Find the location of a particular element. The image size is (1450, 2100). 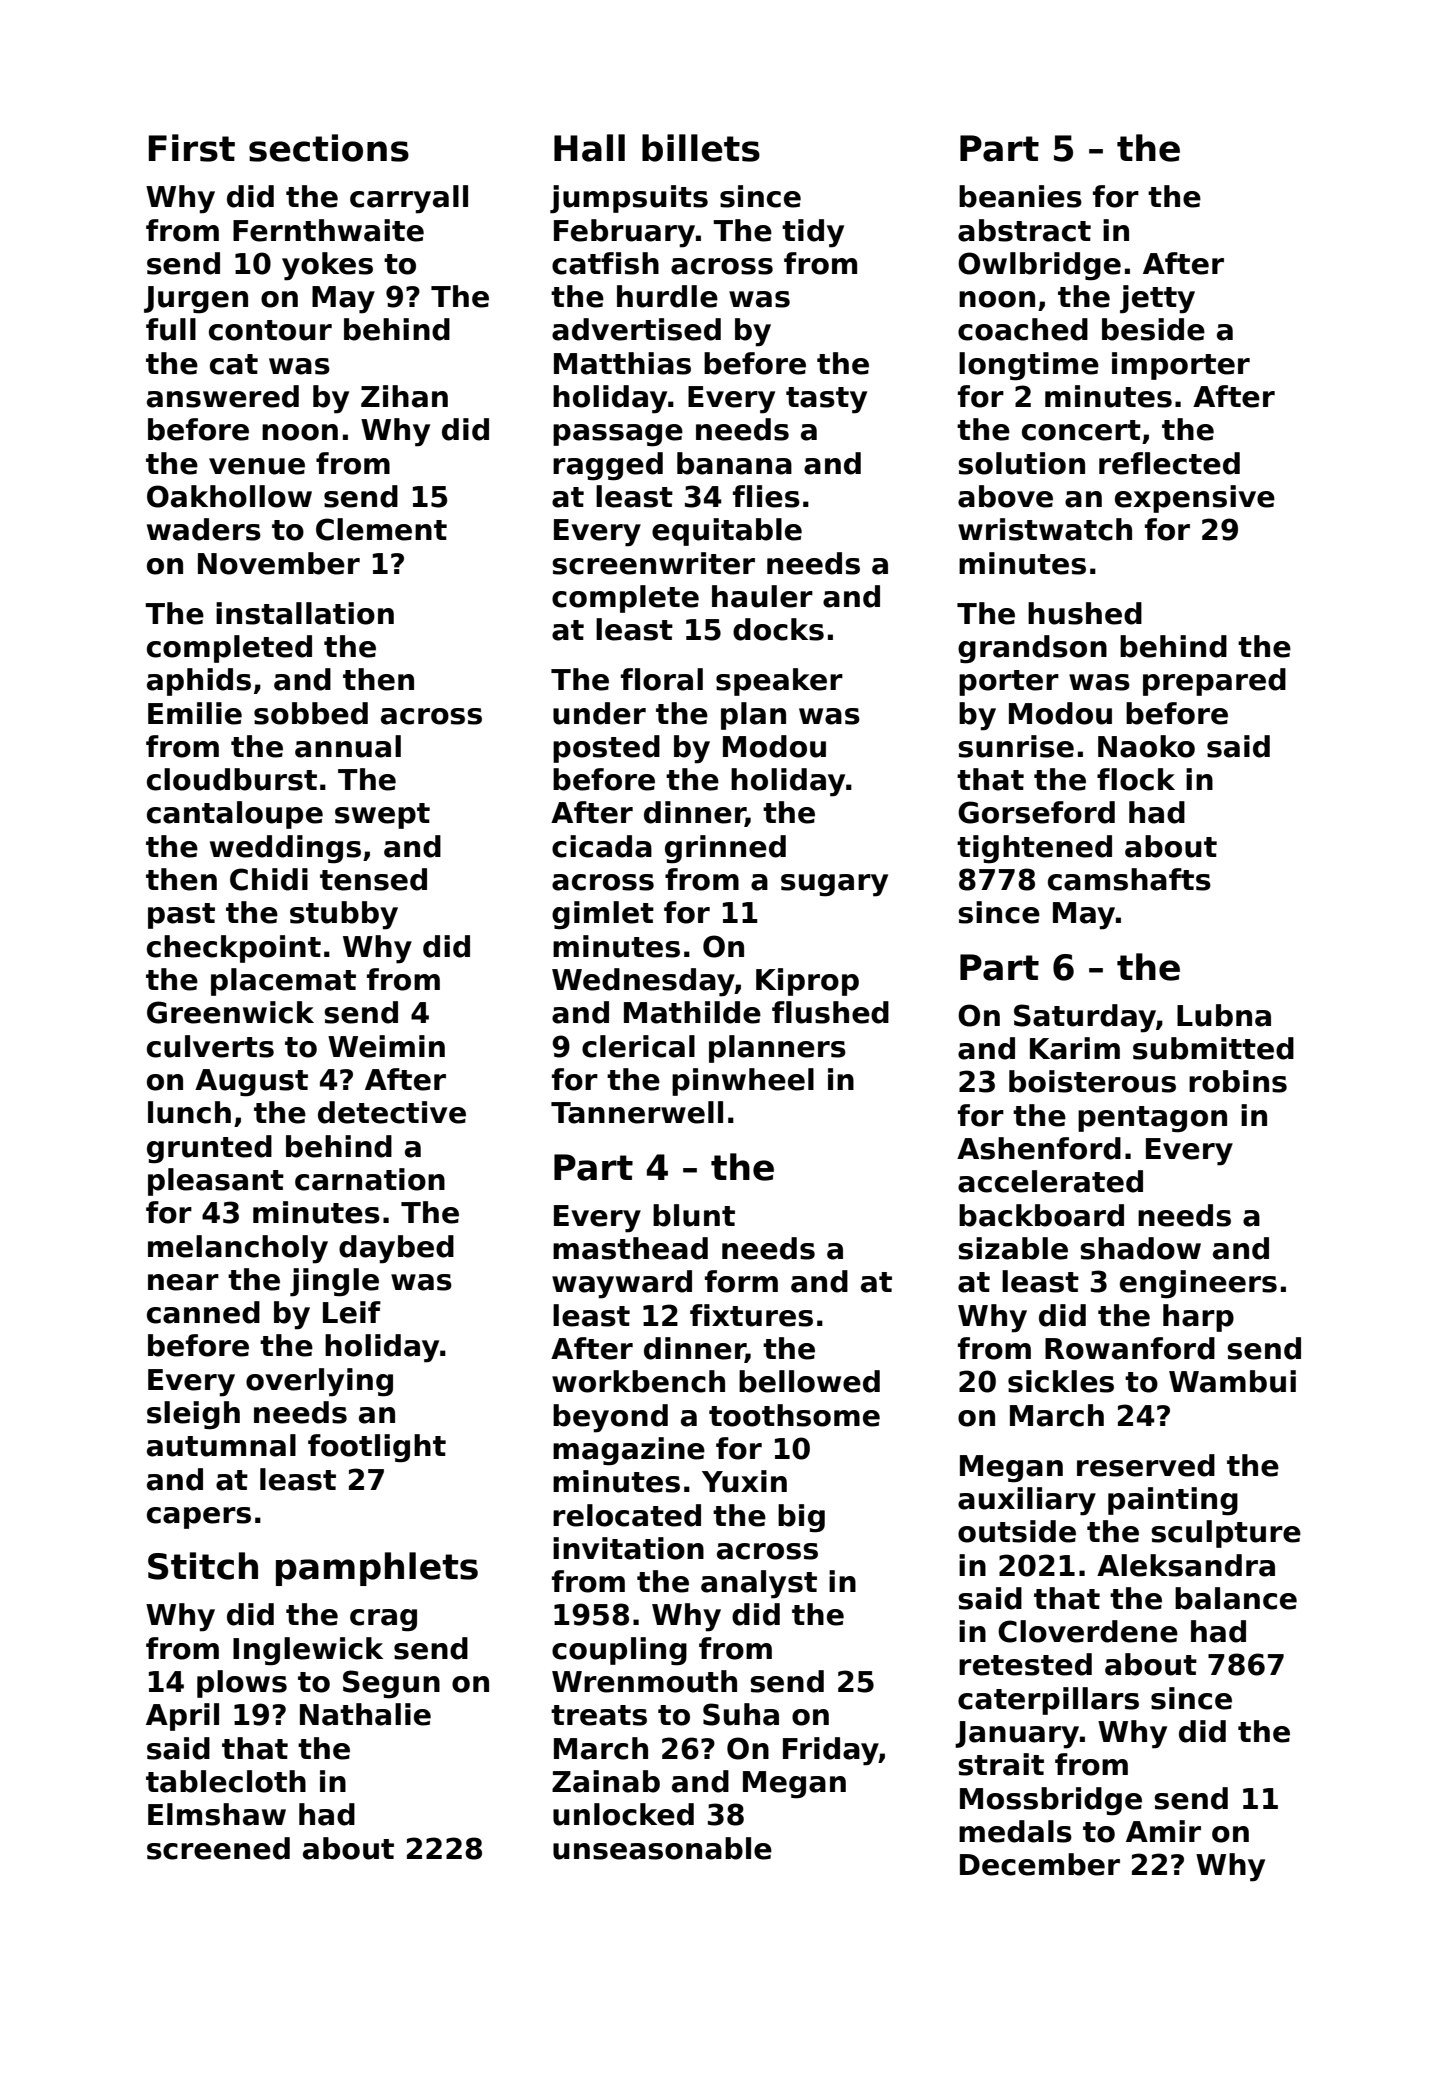

aphids is located at coordinates (199, 682).
